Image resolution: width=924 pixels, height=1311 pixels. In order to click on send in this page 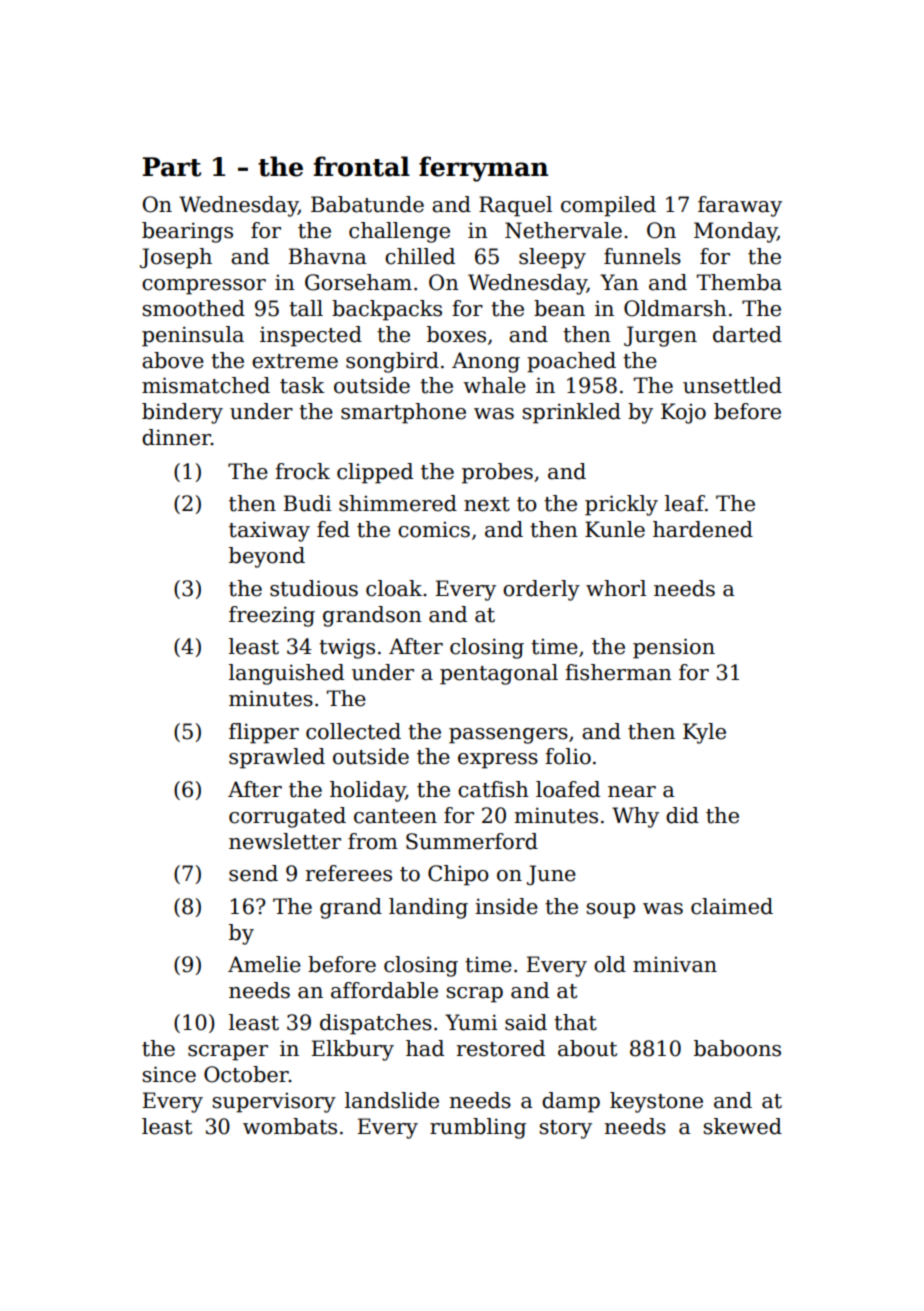, I will do `click(253, 873)`.
